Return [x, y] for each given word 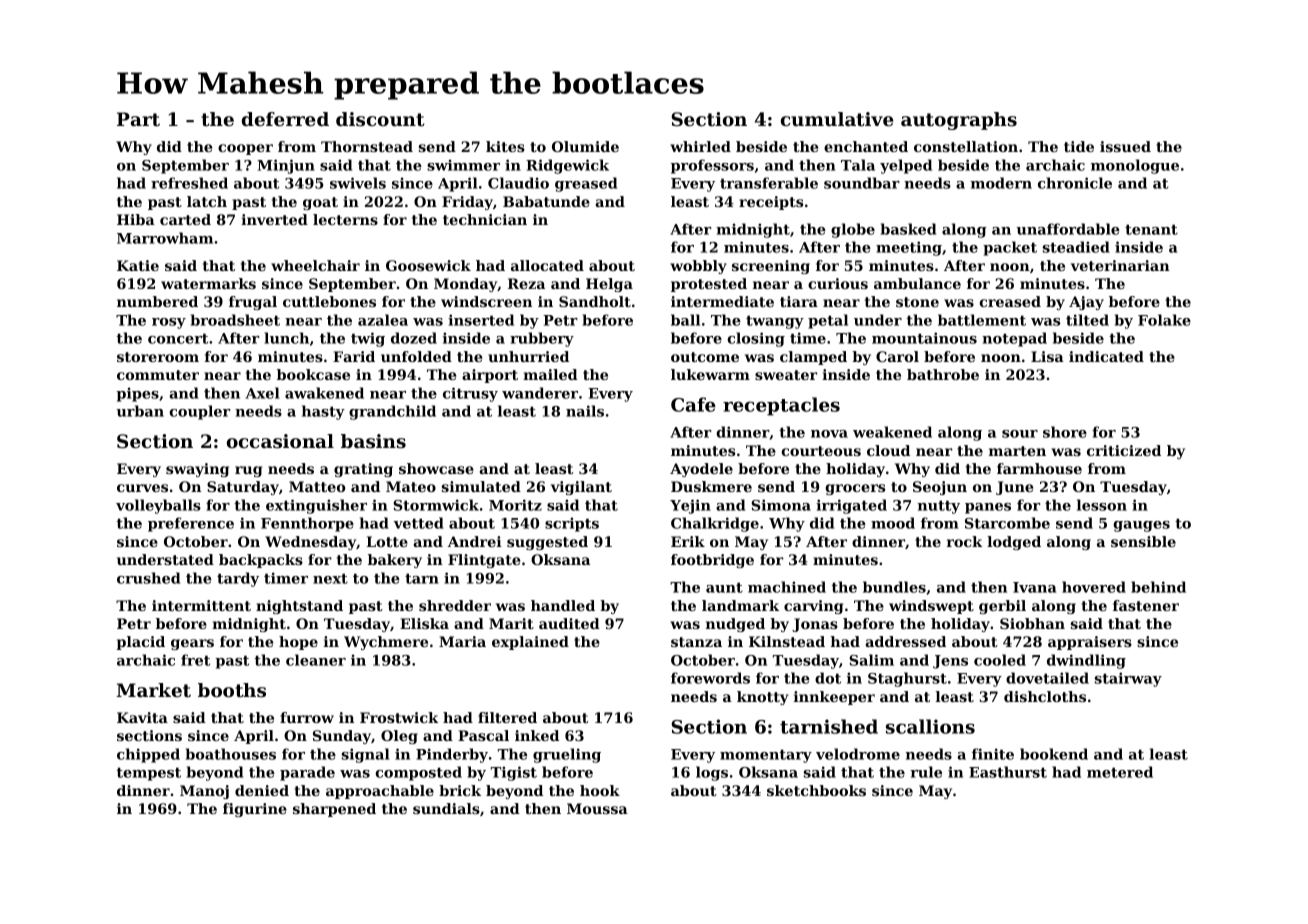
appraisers [1090, 643]
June [1014, 488]
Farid [354, 356]
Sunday [342, 737]
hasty [323, 412]
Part [138, 119]
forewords [710, 678]
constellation [966, 146]
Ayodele [701, 470]
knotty [763, 698]
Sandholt [595, 301]
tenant [1151, 229]
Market [154, 690]
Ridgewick [567, 166]
